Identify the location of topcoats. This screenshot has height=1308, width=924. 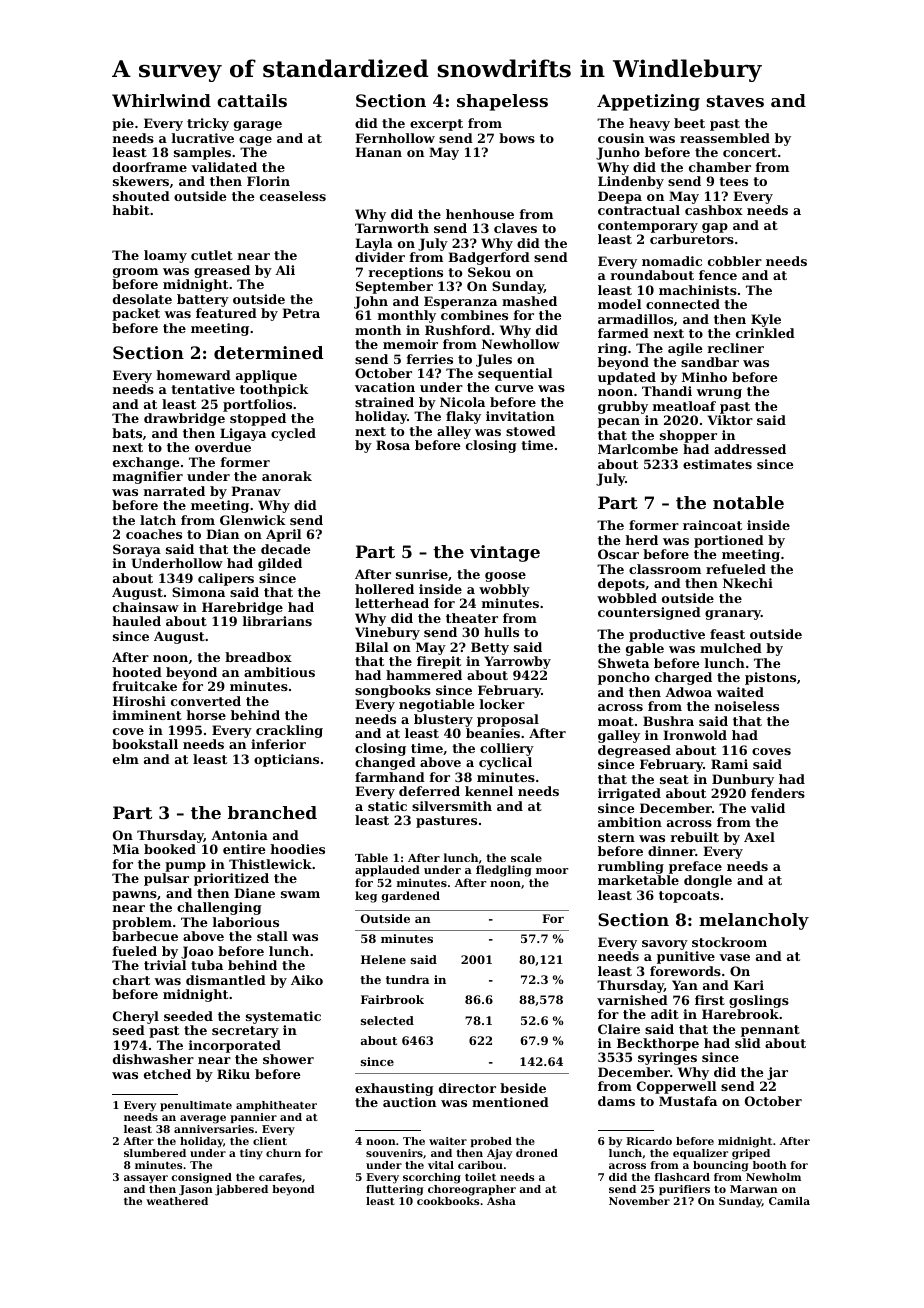
(689, 897).
